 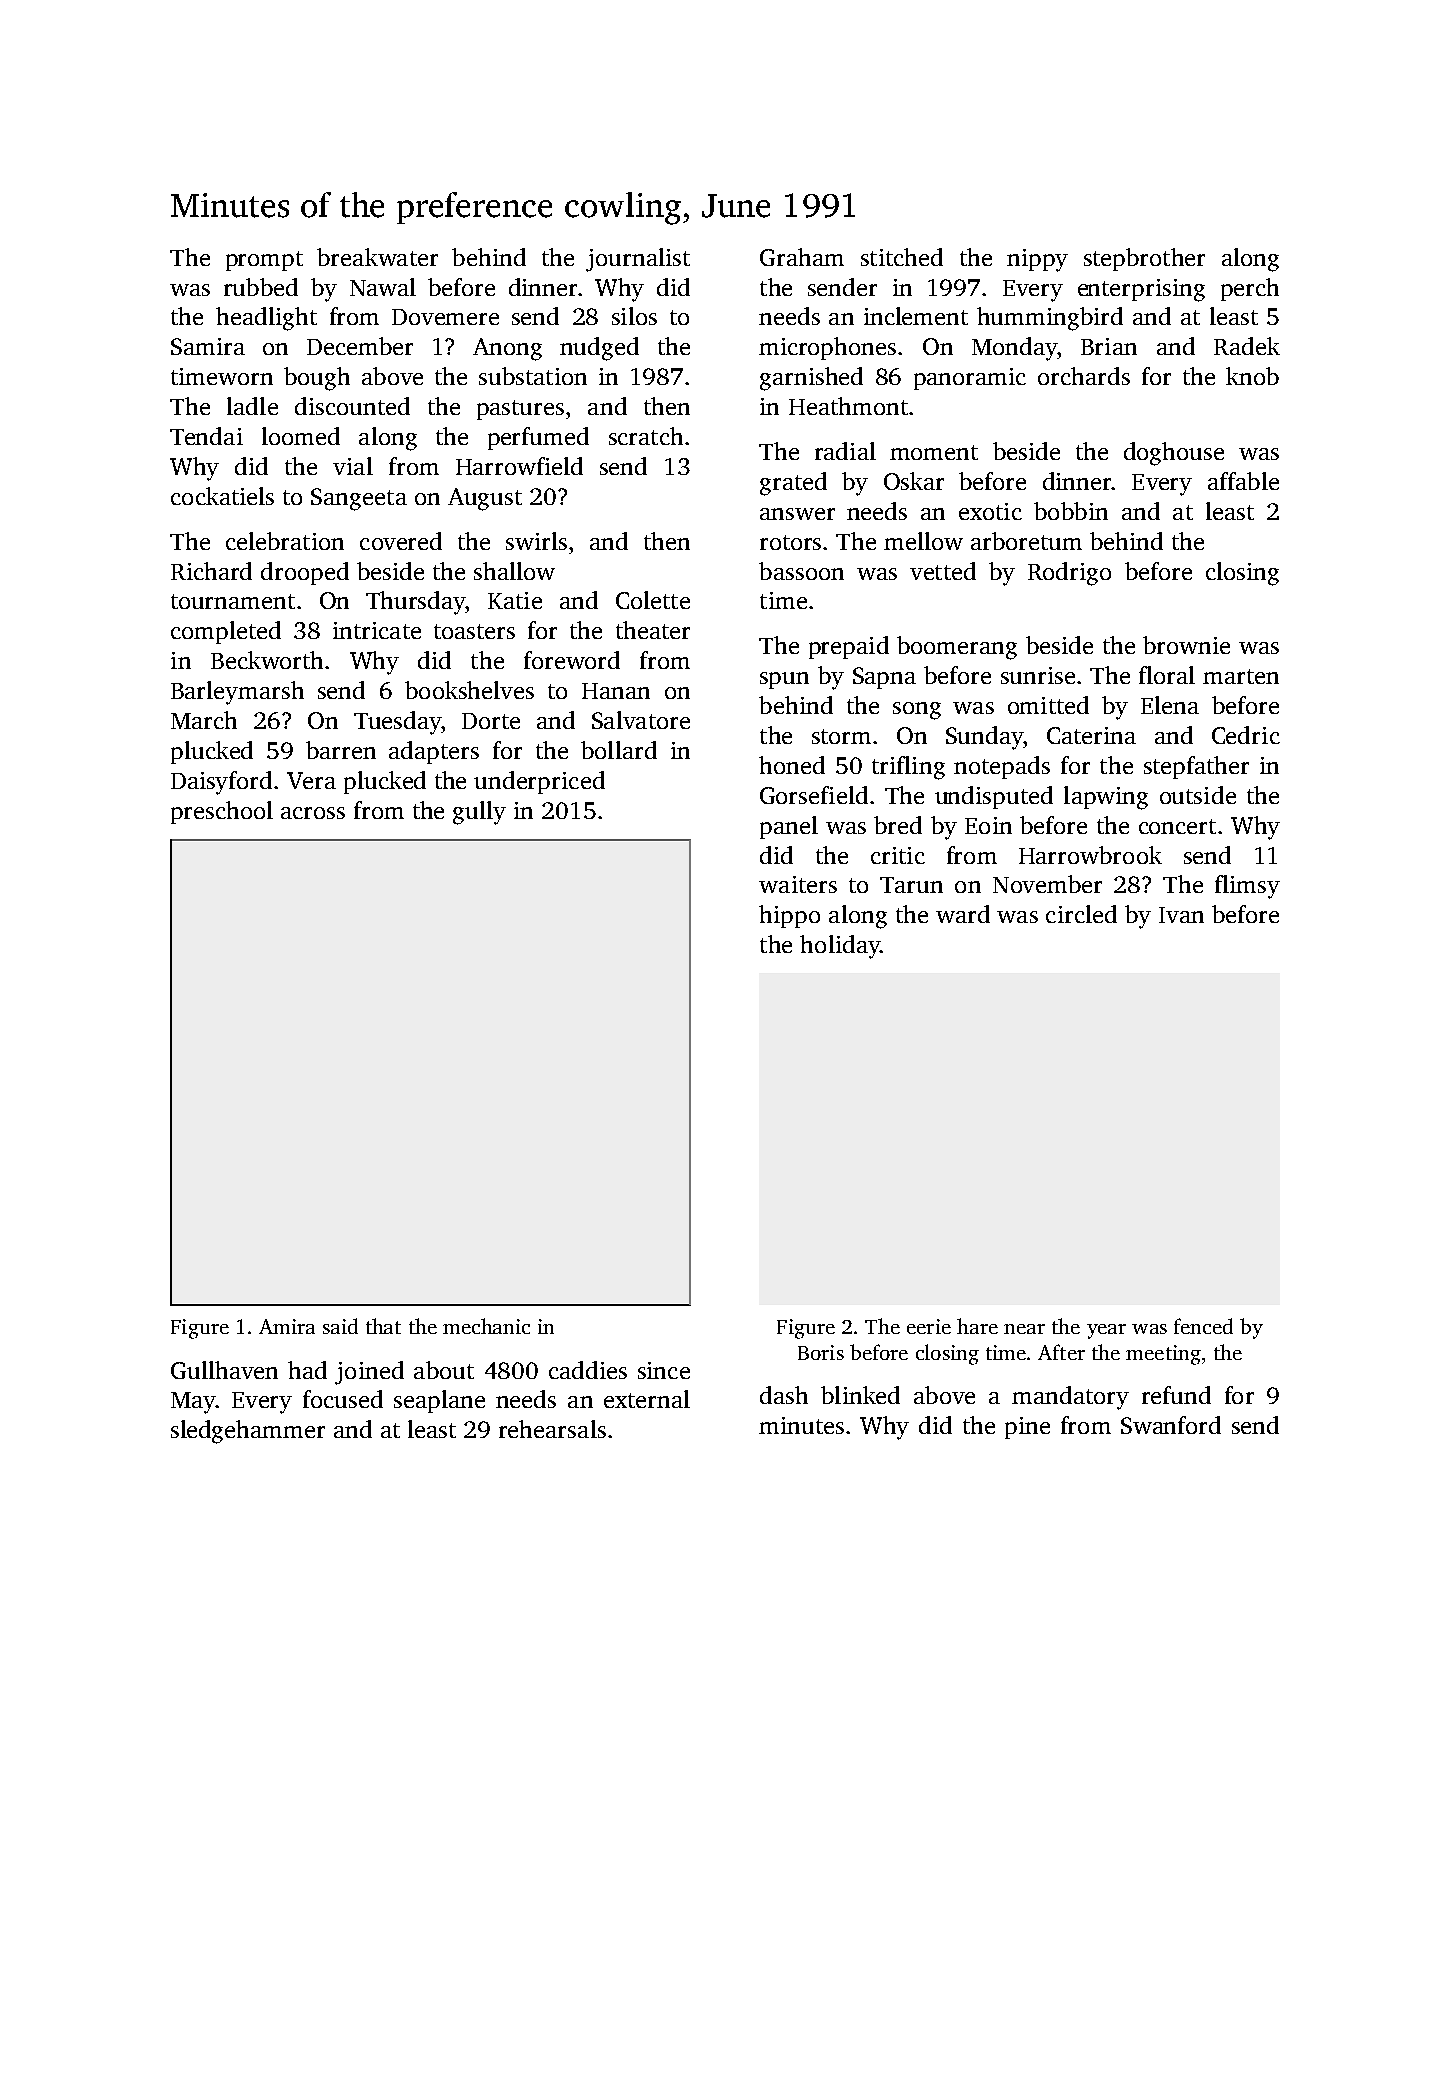 I want to click on said, so click(x=340, y=1326).
